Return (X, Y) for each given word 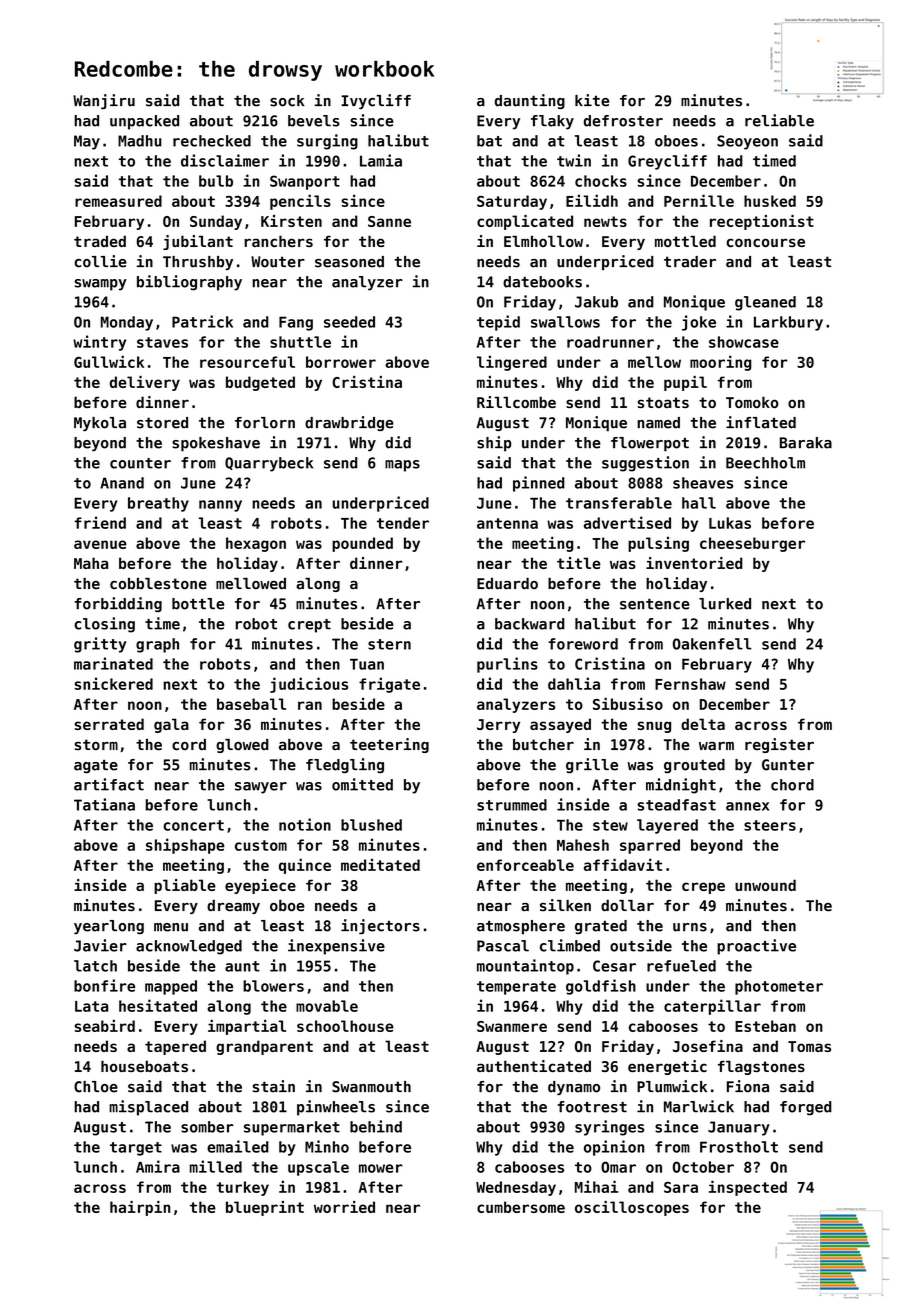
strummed (512, 805)
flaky (552, 122)
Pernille (699, 200)
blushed (371, 825)
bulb (216, 181)
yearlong (109, 927)
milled (215, 1166)
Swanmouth (371, 1087)
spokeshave (216, 444)
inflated (761, 422)
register (779, 745)
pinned (539, 484)
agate (96, 766)
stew (610, 825)
